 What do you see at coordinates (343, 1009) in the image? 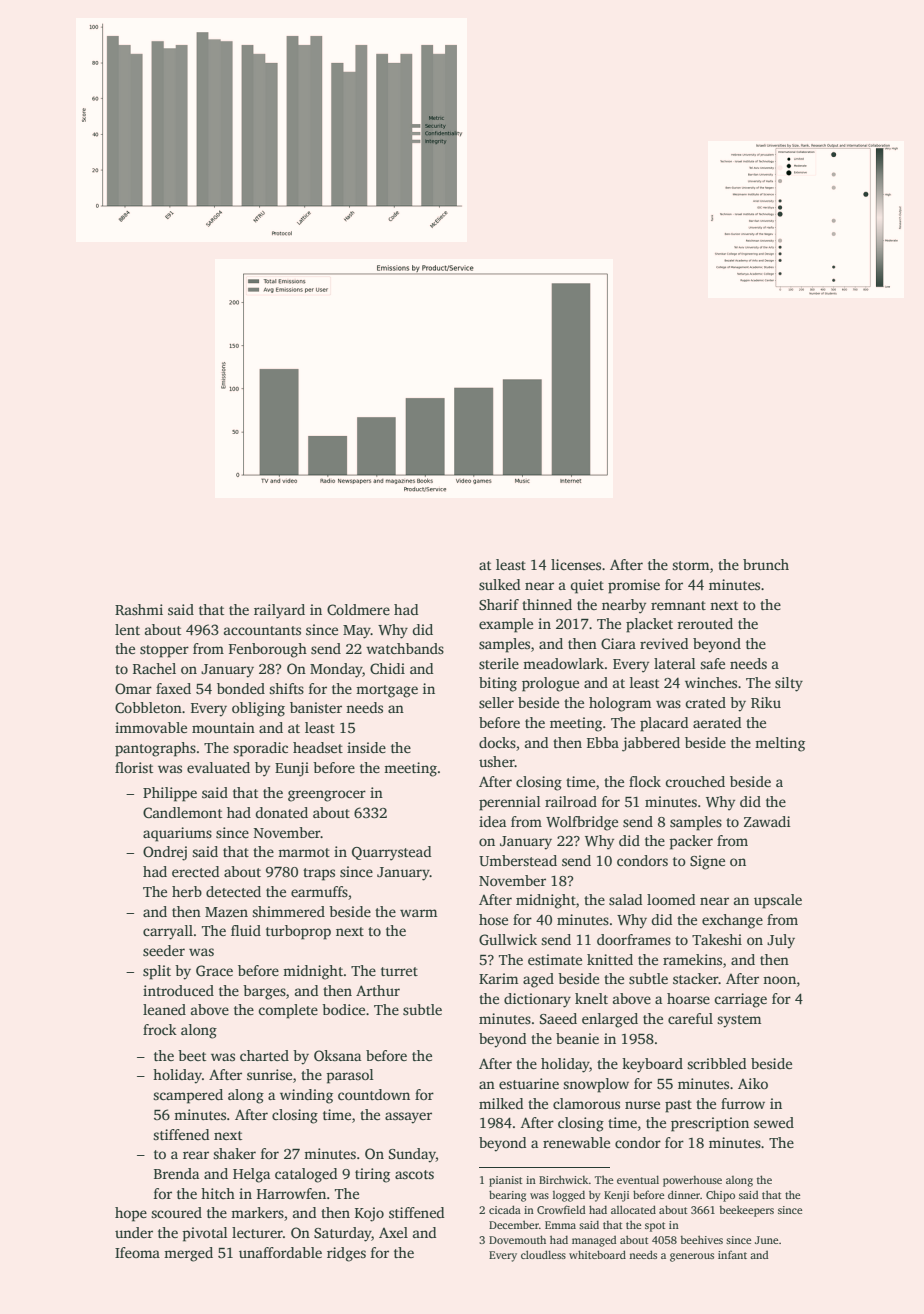
I see `bodice` at bounding box center [343, 1009].
